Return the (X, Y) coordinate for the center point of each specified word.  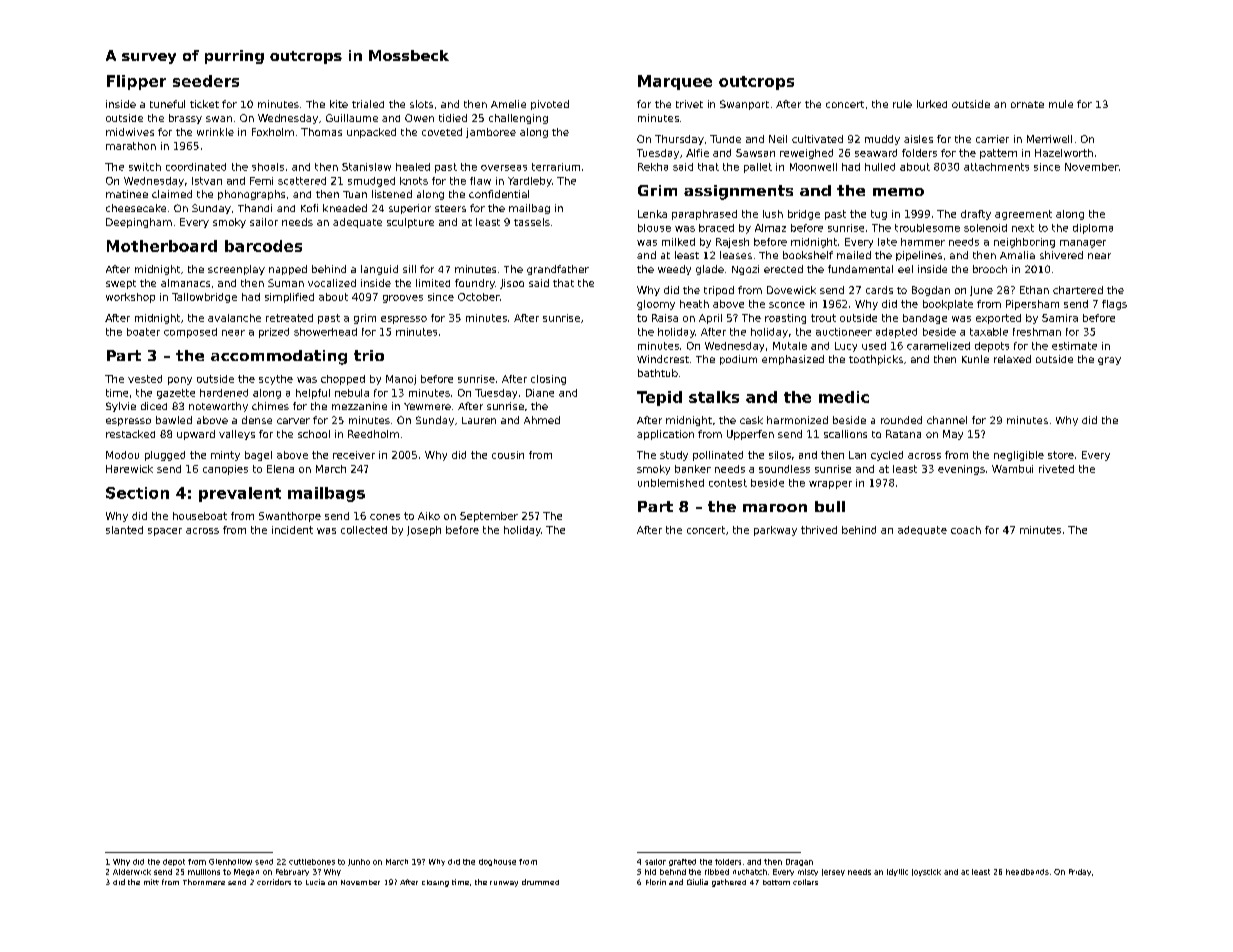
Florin (656, 882)
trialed (368, 104)
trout (823, 318)
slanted (124, 530)
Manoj (401, 380)
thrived (819, 530)
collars (805, 882)
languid (379, 270)
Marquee (675, 82)
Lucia (315, 882)
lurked (932, 104)
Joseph (424, 531)
